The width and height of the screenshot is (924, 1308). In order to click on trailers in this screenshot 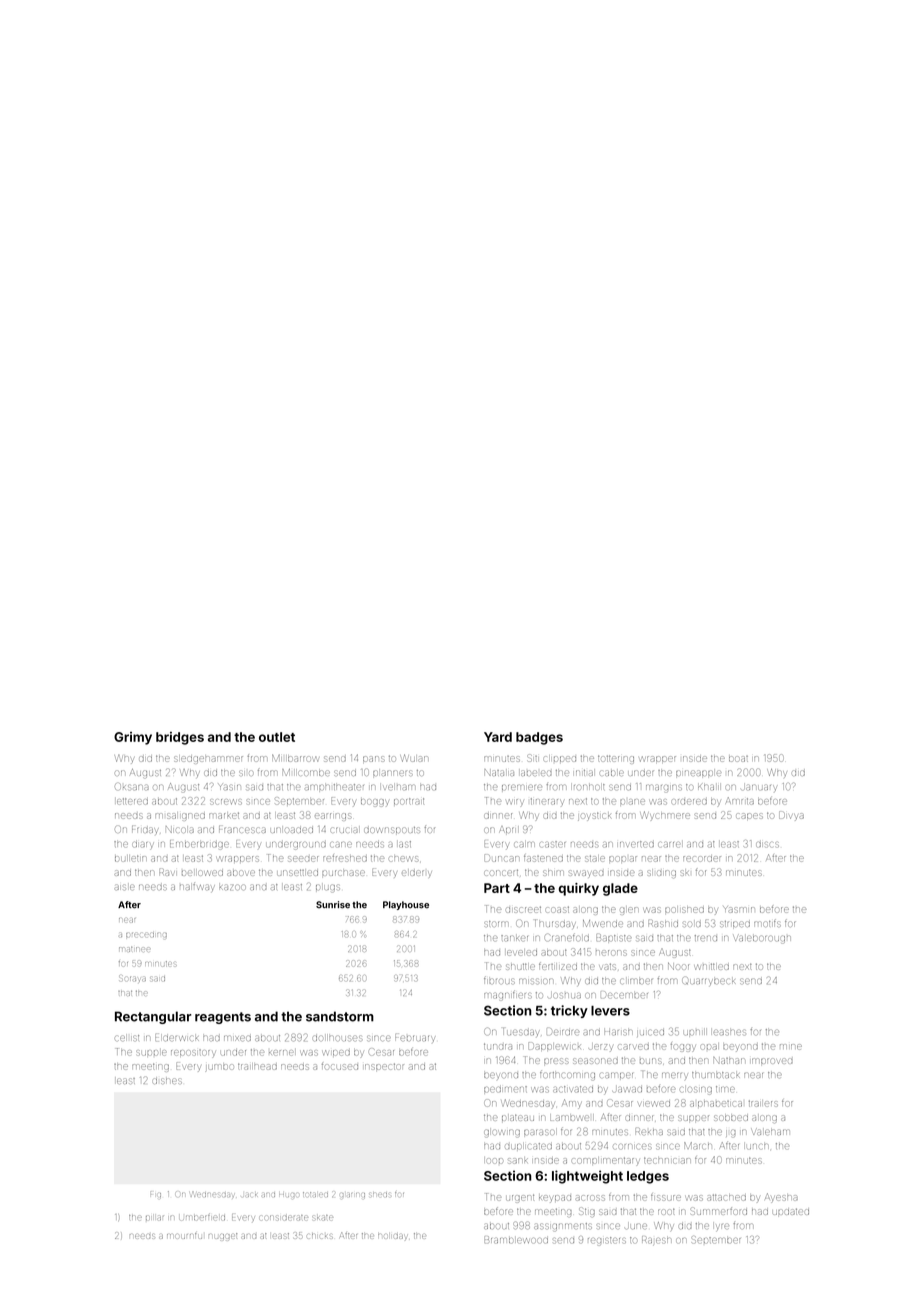, I will do `click(763, 1103)`.
